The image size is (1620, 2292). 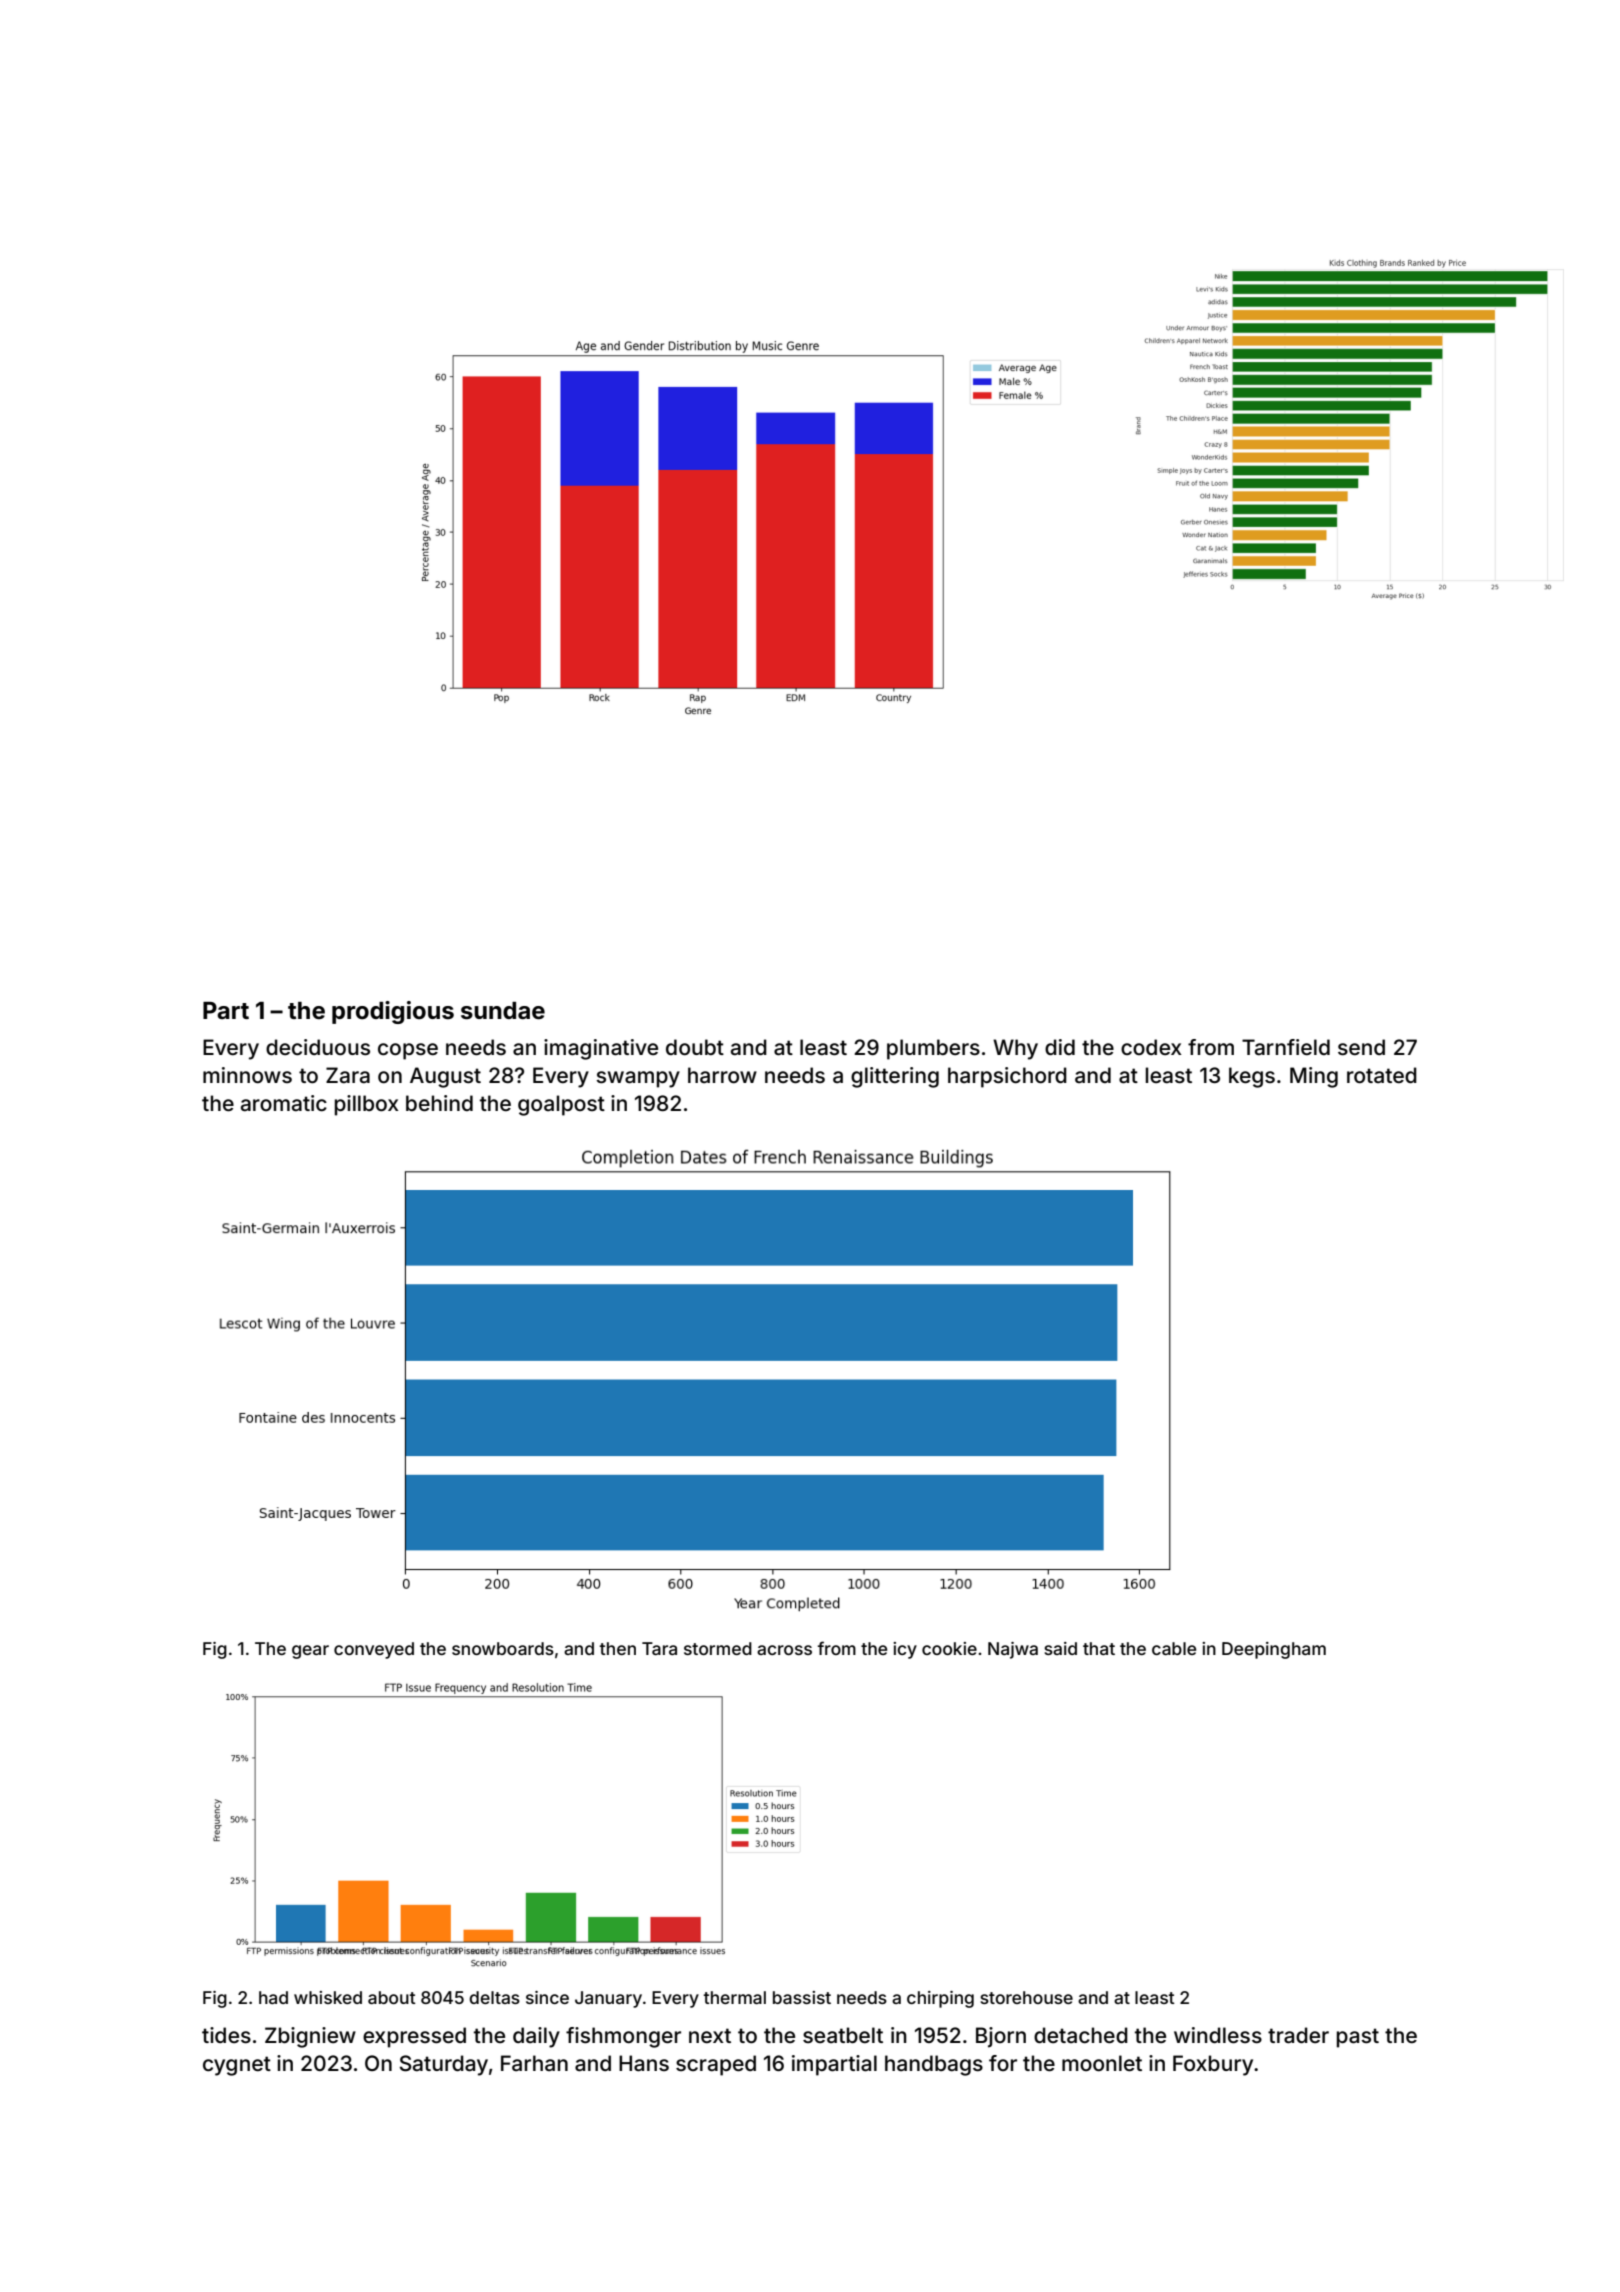 What do you see at coordinates (716, 2065) in the screenshot?
I see `scraped` at bounding box center [716, 2065].
